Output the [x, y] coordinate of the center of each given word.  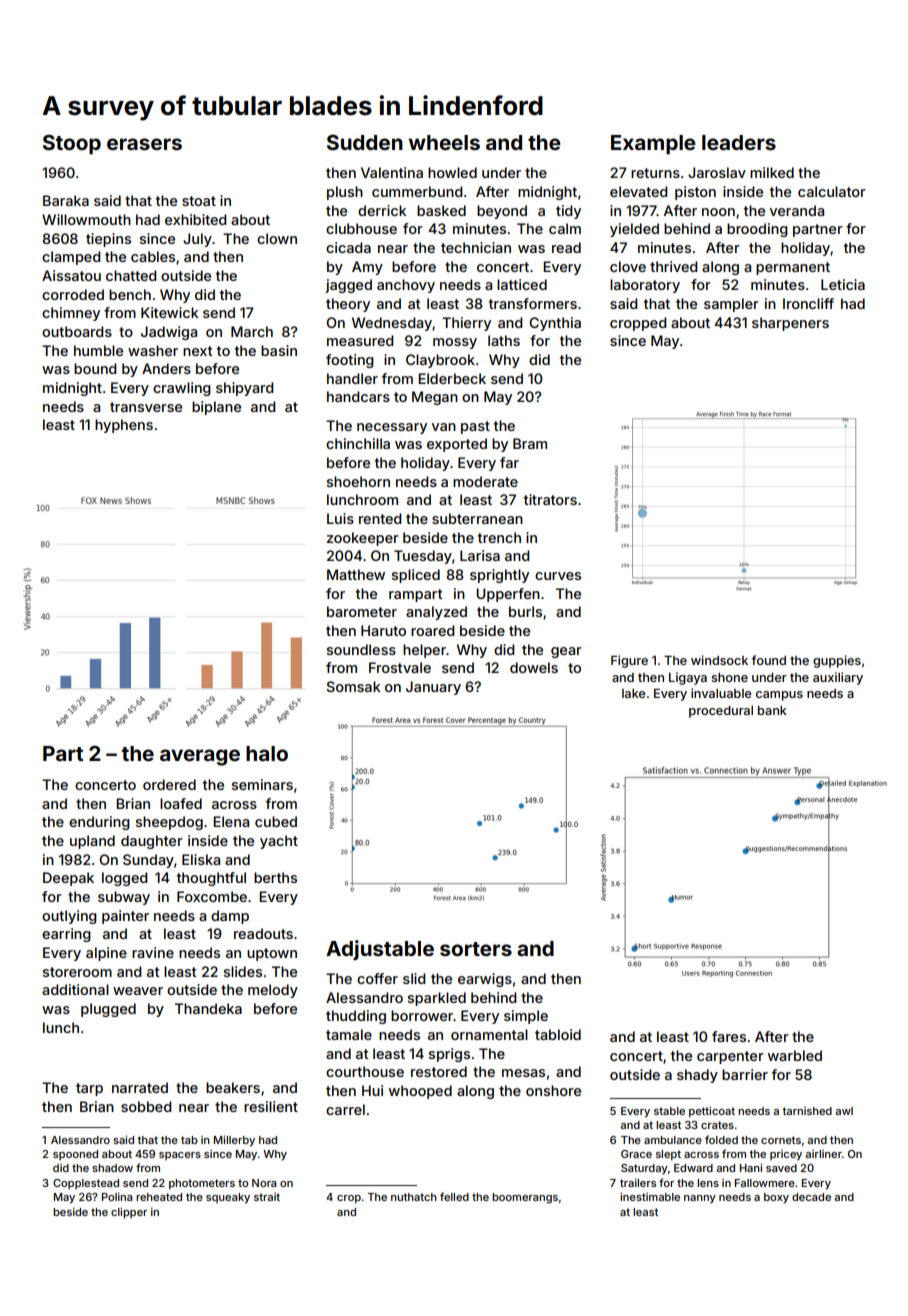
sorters [476, 949]
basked [441, 210]
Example [653, 145]
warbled [795, 1055]
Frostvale [400, 667]
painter [125, 917]
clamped [71, 258]
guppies [837, 661]
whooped [420, 1092]
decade [811, 1197]
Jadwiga [169, 333]
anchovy [406, 286]
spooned [75, 1155]
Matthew [356, 574]
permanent [793, 268]
